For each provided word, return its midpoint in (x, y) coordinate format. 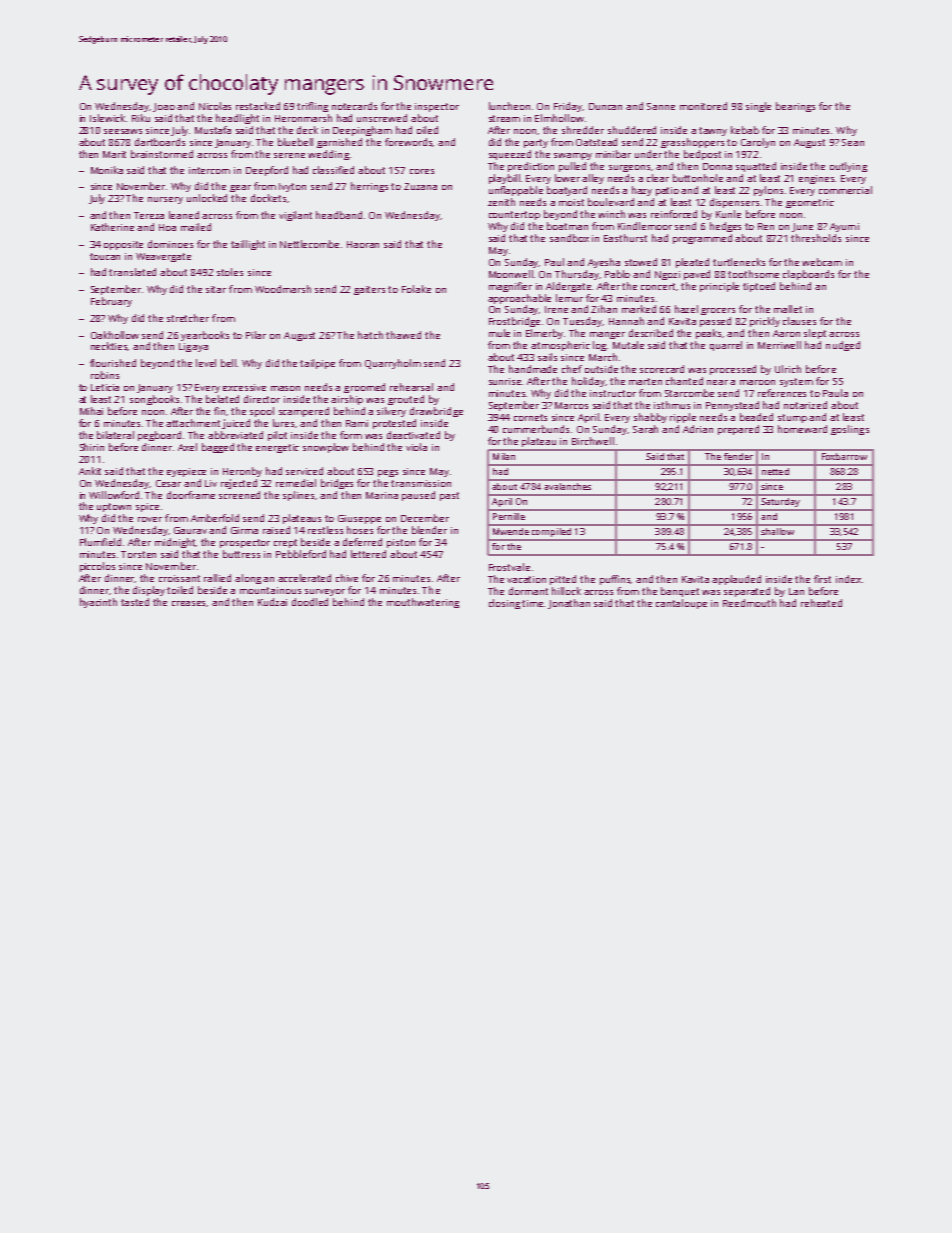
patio (667, 191)
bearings (795, 107)
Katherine (112, 227)
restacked (258, 106)
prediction (531, 167)
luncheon (509, 106)
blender (429, 530)
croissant (179, 578)
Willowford (114, 495)
